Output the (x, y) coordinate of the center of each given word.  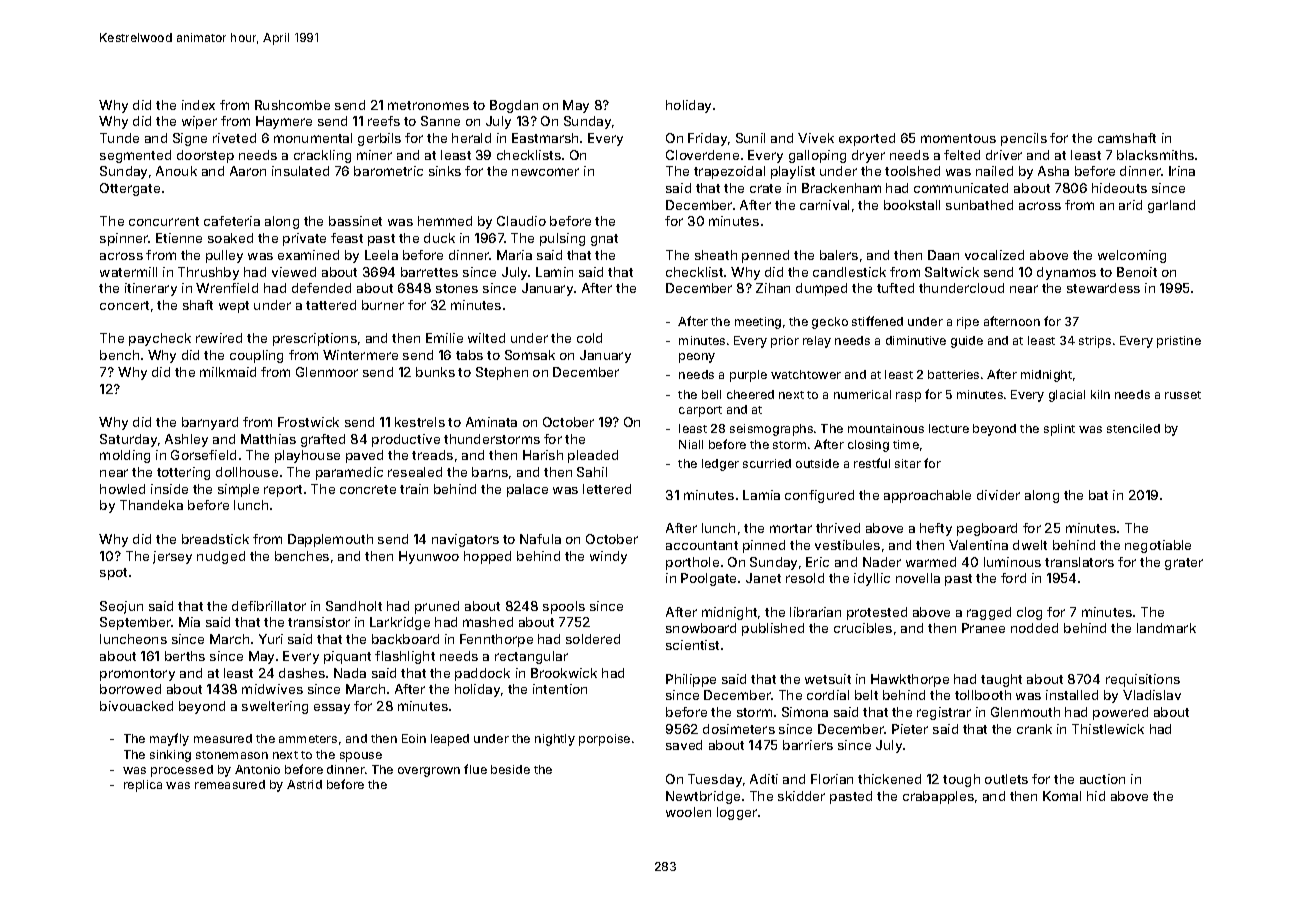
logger (737, 813)
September (135, 623)
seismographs (771, 430)
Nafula (540, 539)
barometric (388, 171)
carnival (824, 205)
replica (143, 786)
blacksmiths (1155, 155)
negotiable (1158, 546)
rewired (219, 338)
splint (1059, 430)
